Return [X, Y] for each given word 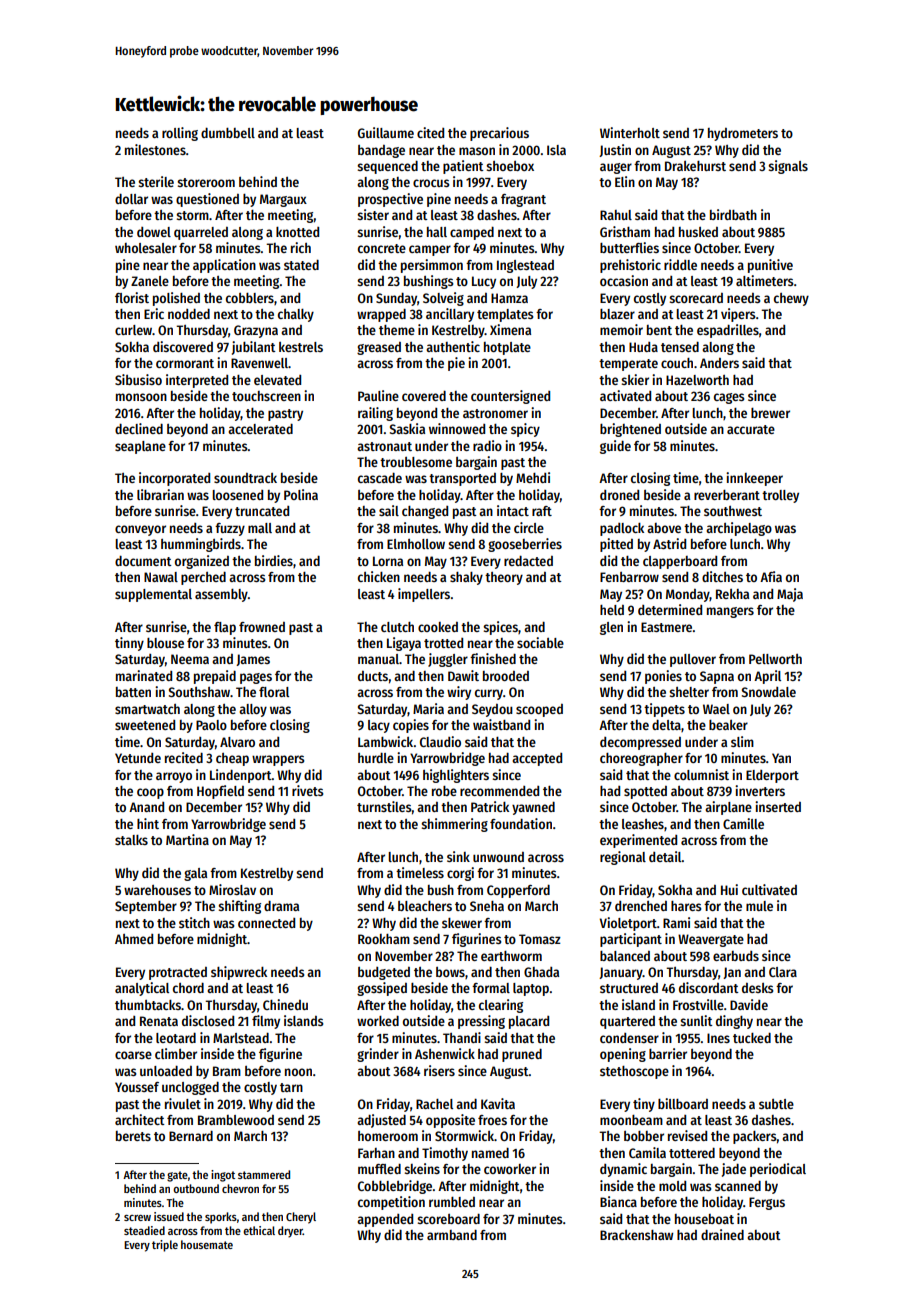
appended [385, 1220]
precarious [499, 134]
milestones [155, 149]
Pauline [378, 395]
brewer [770, 413]
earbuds [736, 956]
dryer [290, 1232]
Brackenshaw [637, 1235]
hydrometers [743, 134]
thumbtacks [148, 1005]
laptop [531, 989]
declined [139, 428]
